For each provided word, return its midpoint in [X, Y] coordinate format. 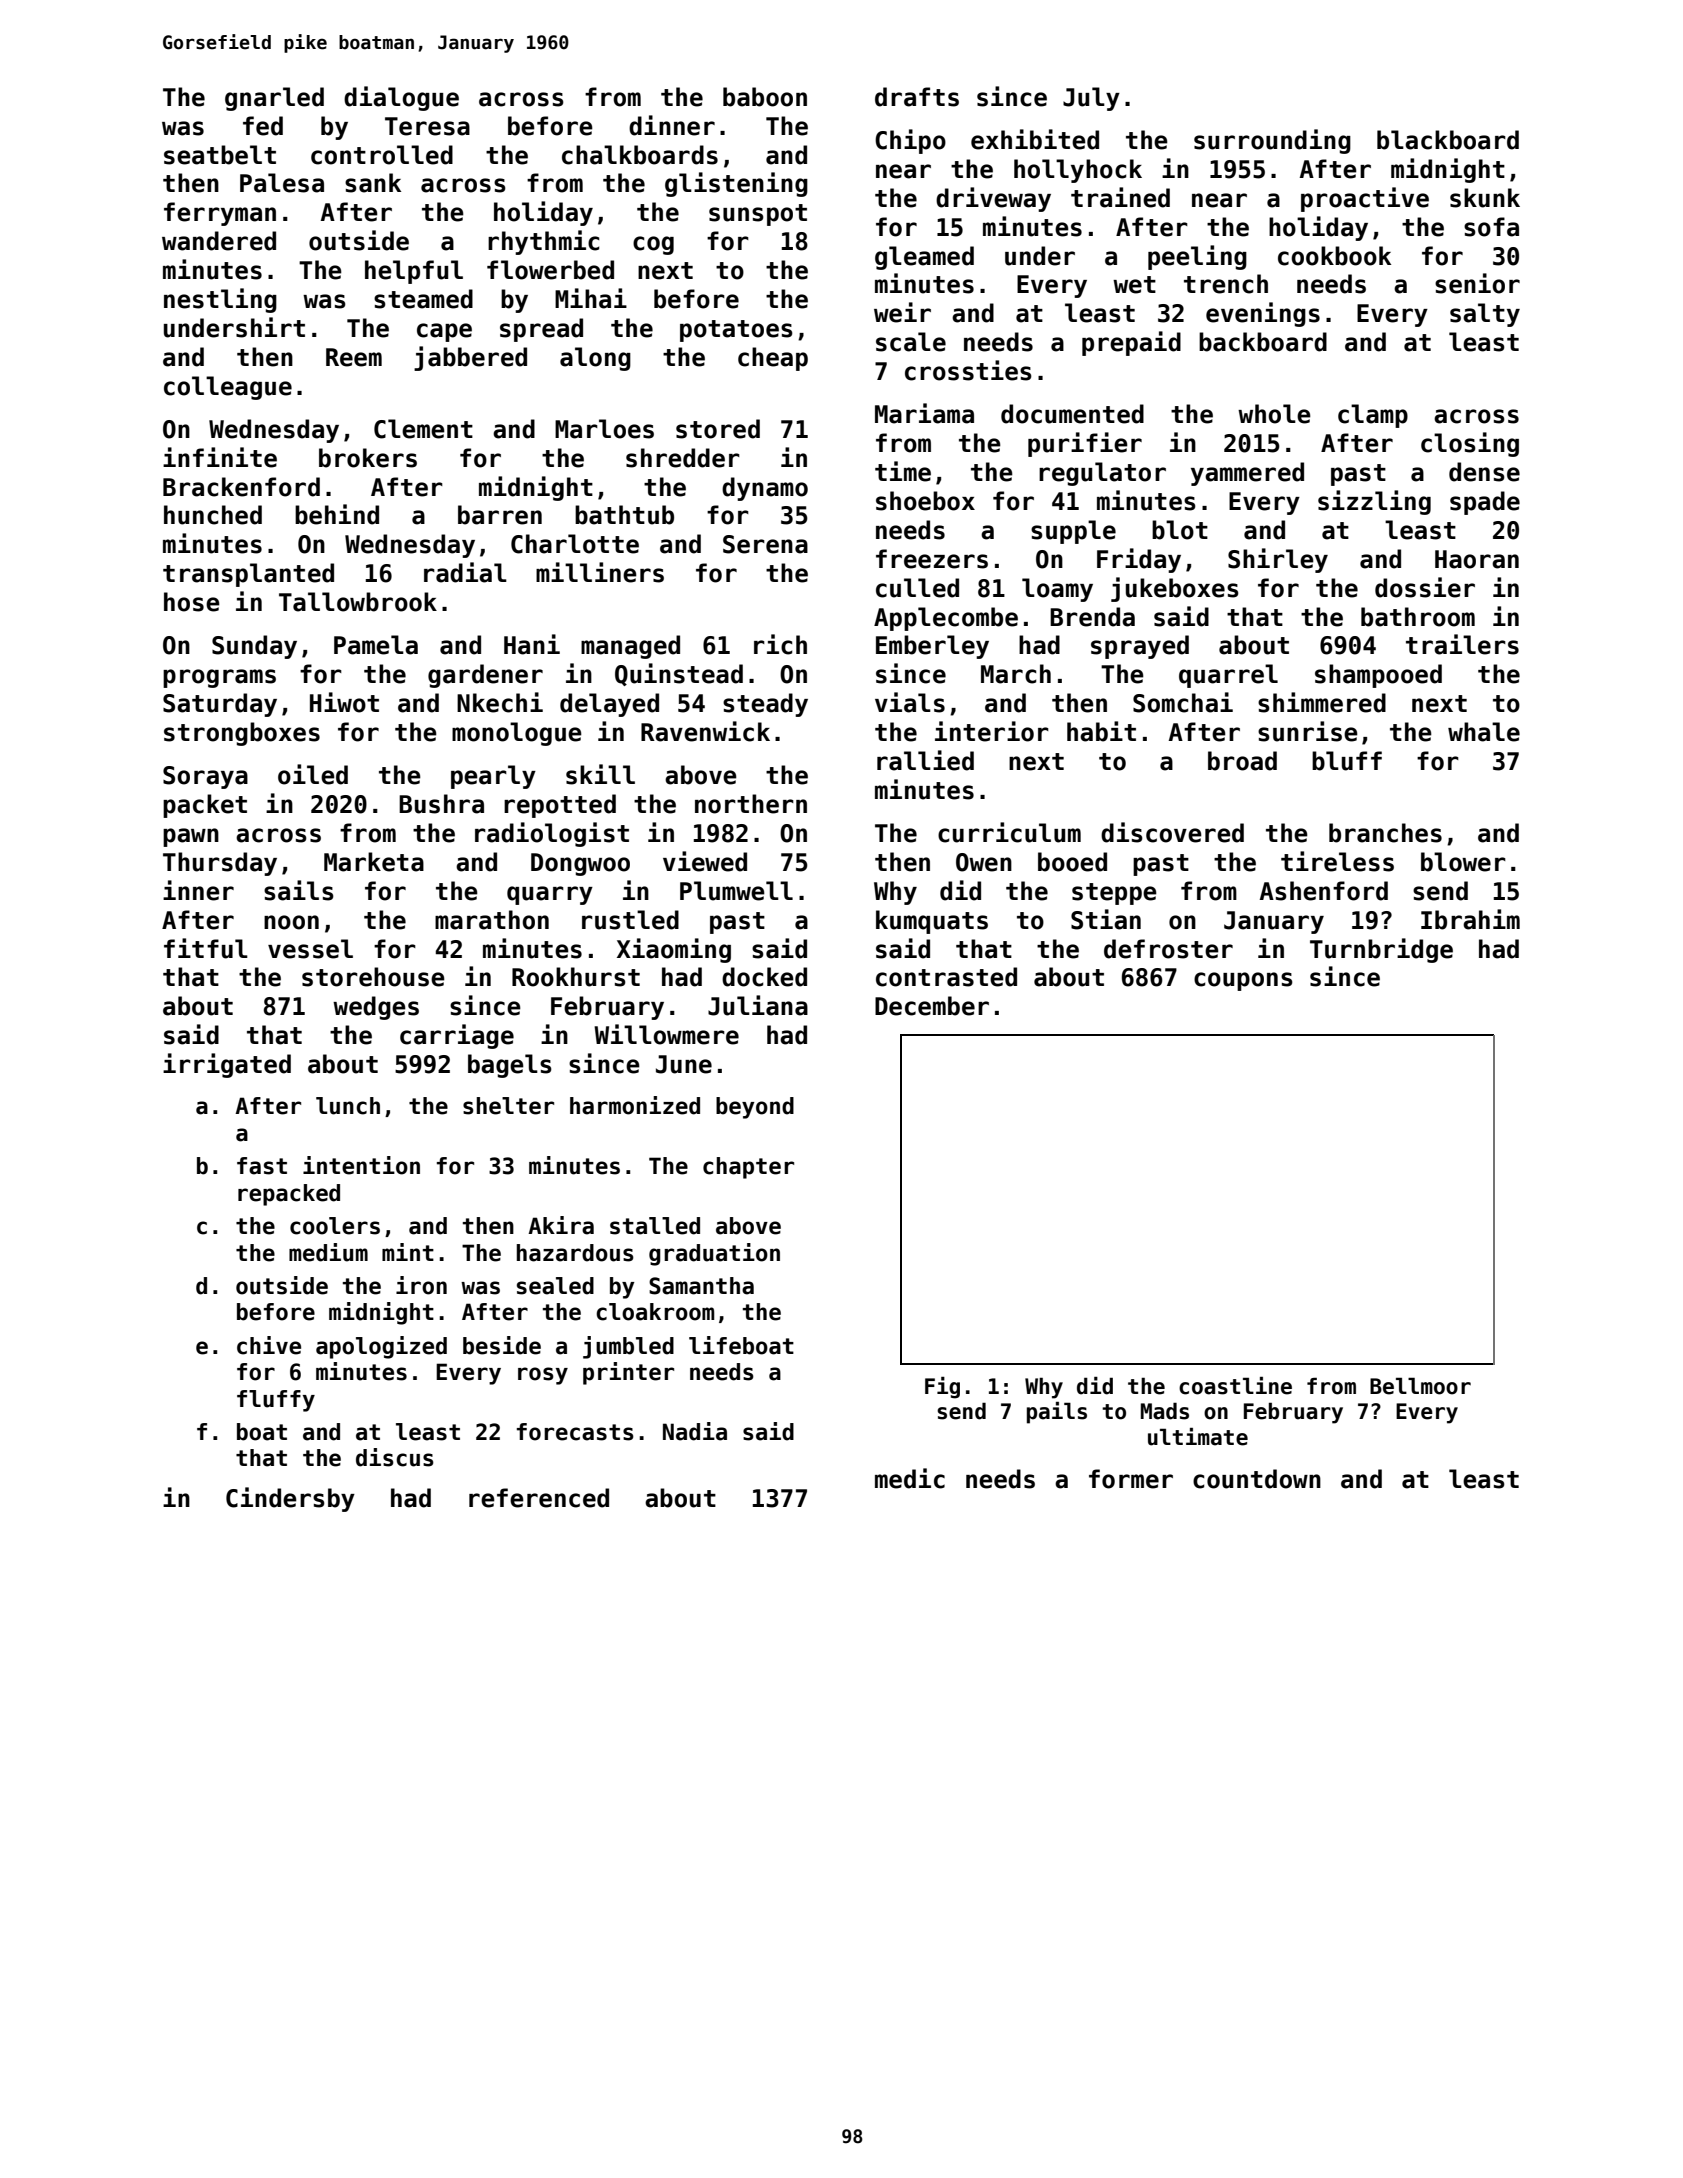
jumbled [628, 1347]
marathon [492, 920]
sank [373, 183]
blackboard [1448, 140]
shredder [683, 458]
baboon [765, 97]
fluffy [276, 1401]
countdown [1257, 1479]
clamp [1373, 416]
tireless [1337, 861]
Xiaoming [674, 950]
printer [628, 1373]
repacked [289, 1195]
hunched [213, 515]
